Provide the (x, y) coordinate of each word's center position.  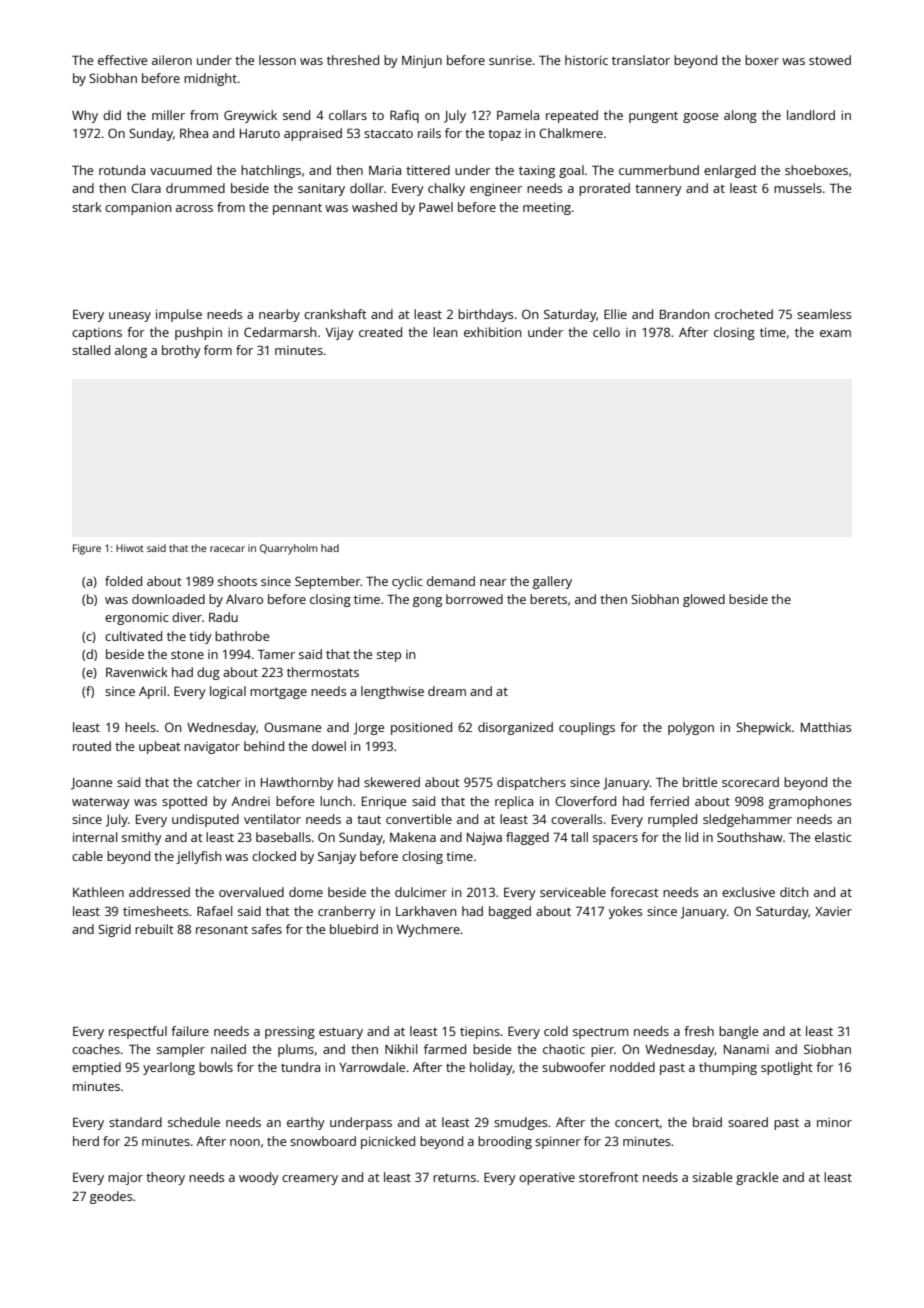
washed (374, 207)
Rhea (194, 133)
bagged (510, 912)
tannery (658, 190)
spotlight (787, 1068)
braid (707, 1122)
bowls (216, 1067)
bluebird (354, 929)
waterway (101, 803)
